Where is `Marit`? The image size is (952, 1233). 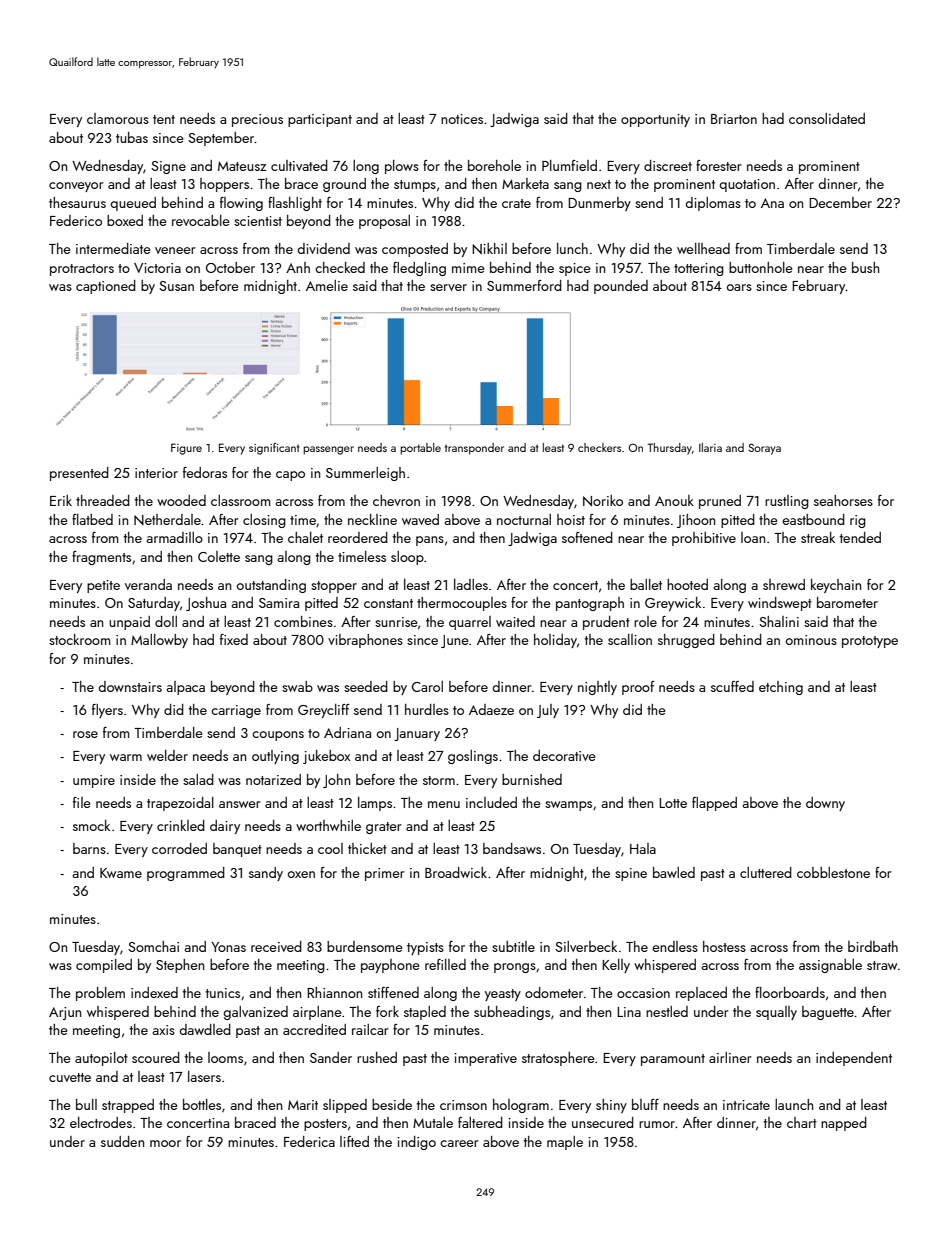 Marit is located at coordinates (303, 1105).
